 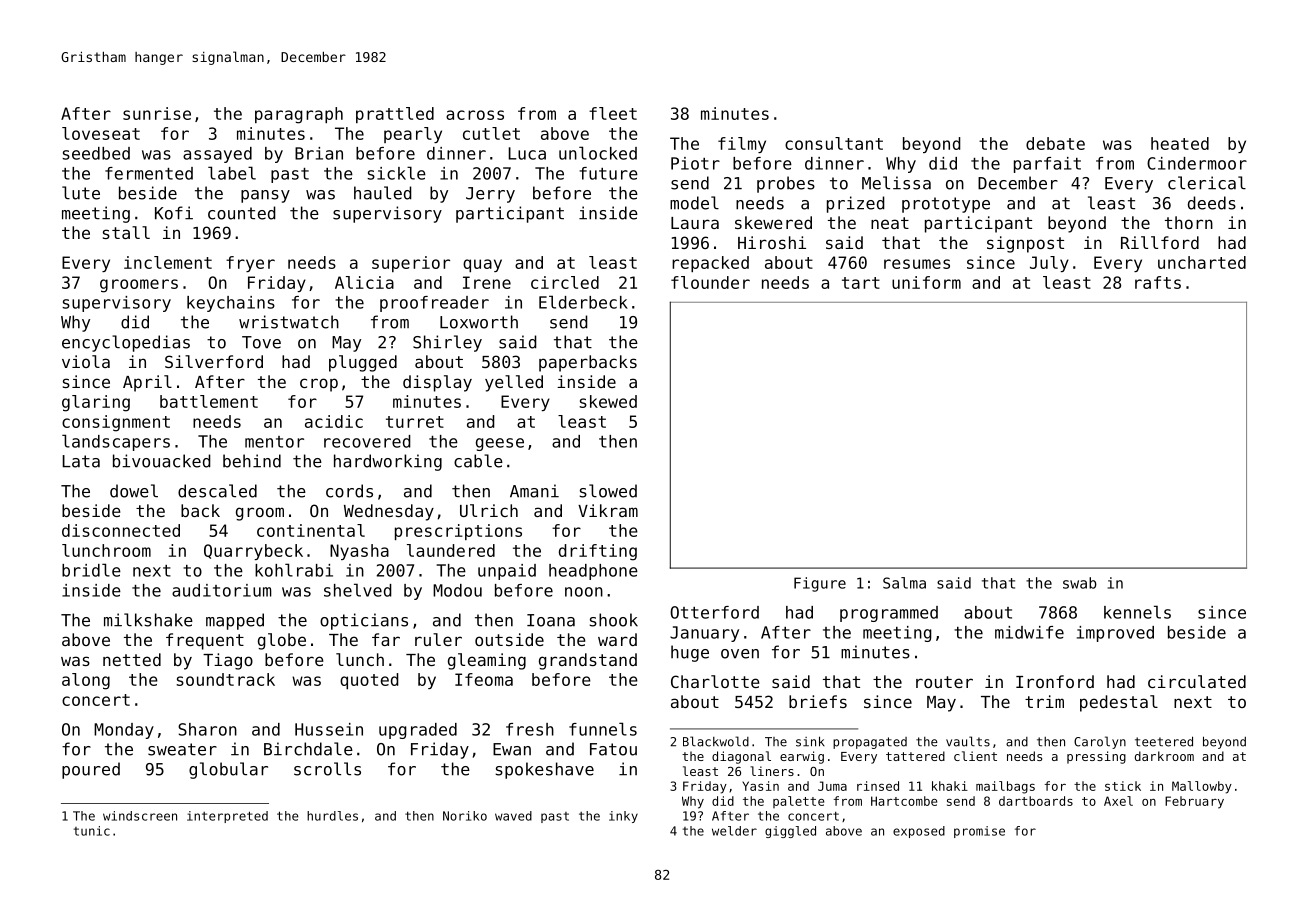 I want to click on pearly, so click(x=413, y=135).
